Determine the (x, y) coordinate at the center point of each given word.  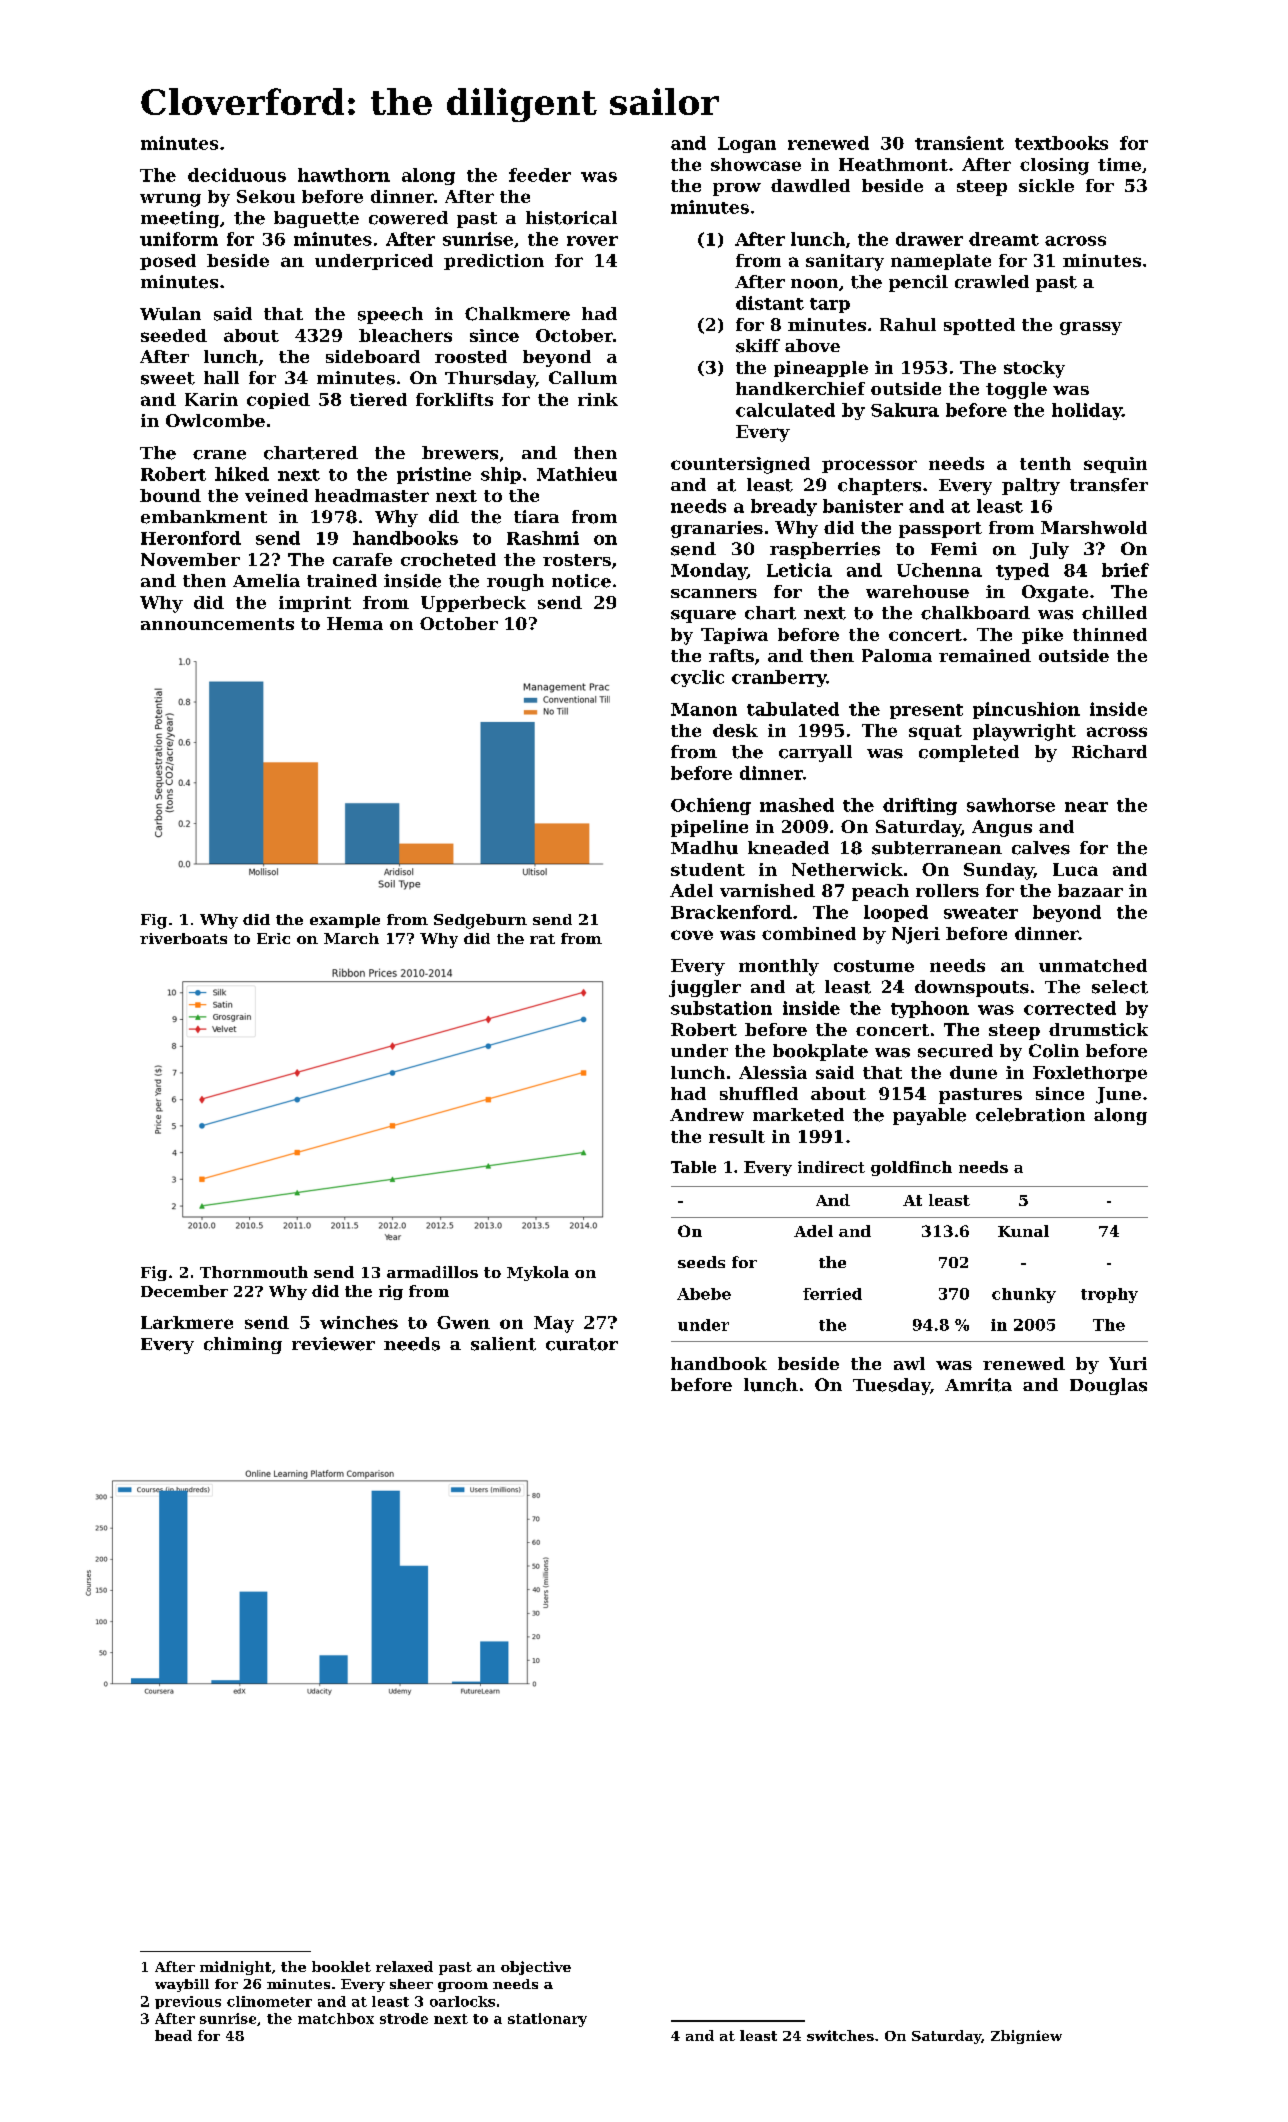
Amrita (978, 1385)
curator (582, 1344)
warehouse (917, 591)
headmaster (372, 495)
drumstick (1098, 1029)
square (703, 616)
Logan (747, 145)
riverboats (183, 938)
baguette (316, 219)
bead (173, 2035)
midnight (235, 1968)
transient (959, 143)
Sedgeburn (480, 921)
